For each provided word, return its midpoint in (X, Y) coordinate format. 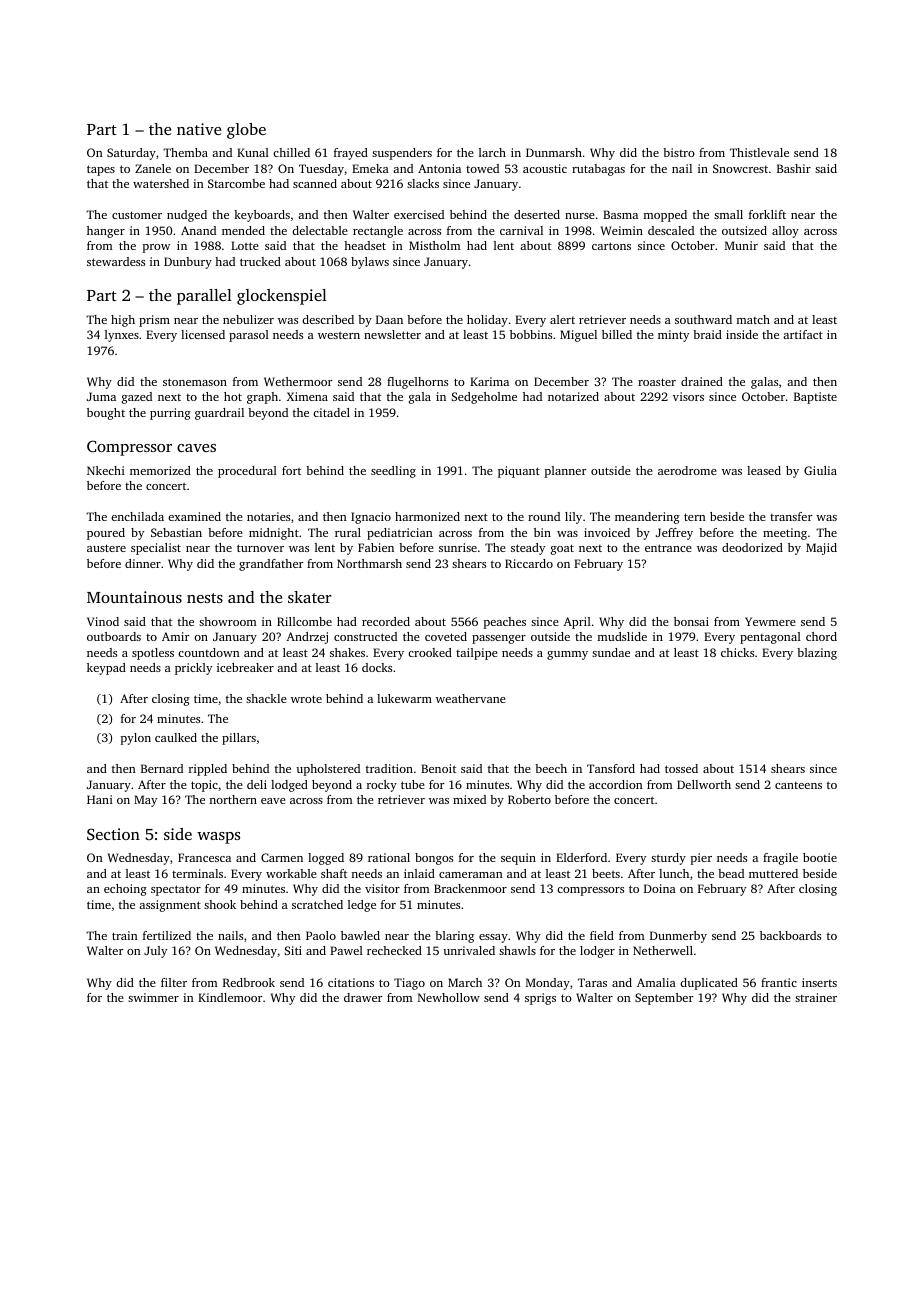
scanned (315, 183)
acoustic (545, 168)
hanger (106, 232)
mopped (665, 216)
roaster (657, 382)
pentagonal (770, 638)
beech (551, 768)
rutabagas (598, 170)
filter (174, 982)
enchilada (137, 516)
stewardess (116, 261)
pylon (136, 739)
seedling (393, 472)
